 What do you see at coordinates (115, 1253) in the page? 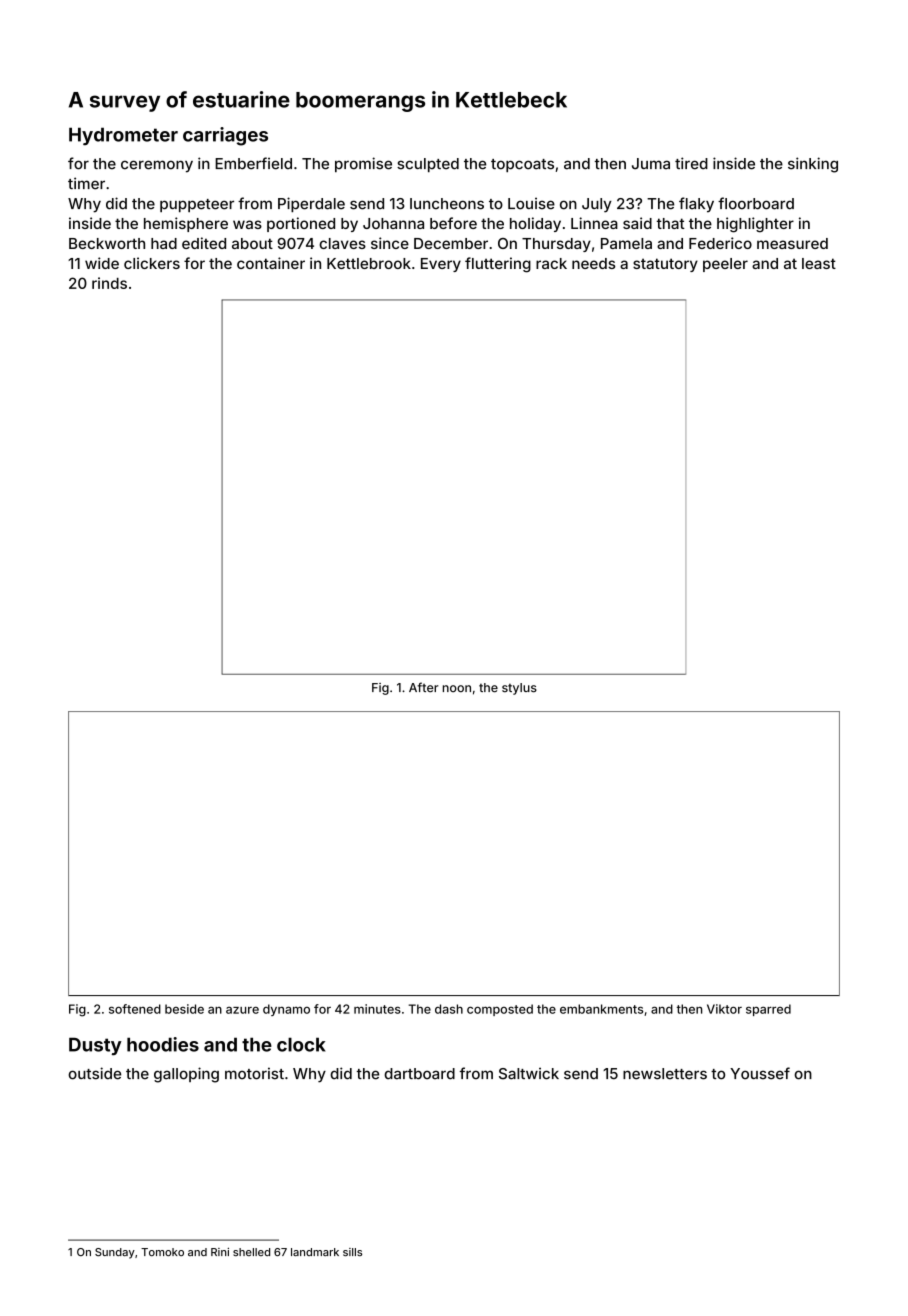
I see `Sunday` at bounding box center [115, 1253].
